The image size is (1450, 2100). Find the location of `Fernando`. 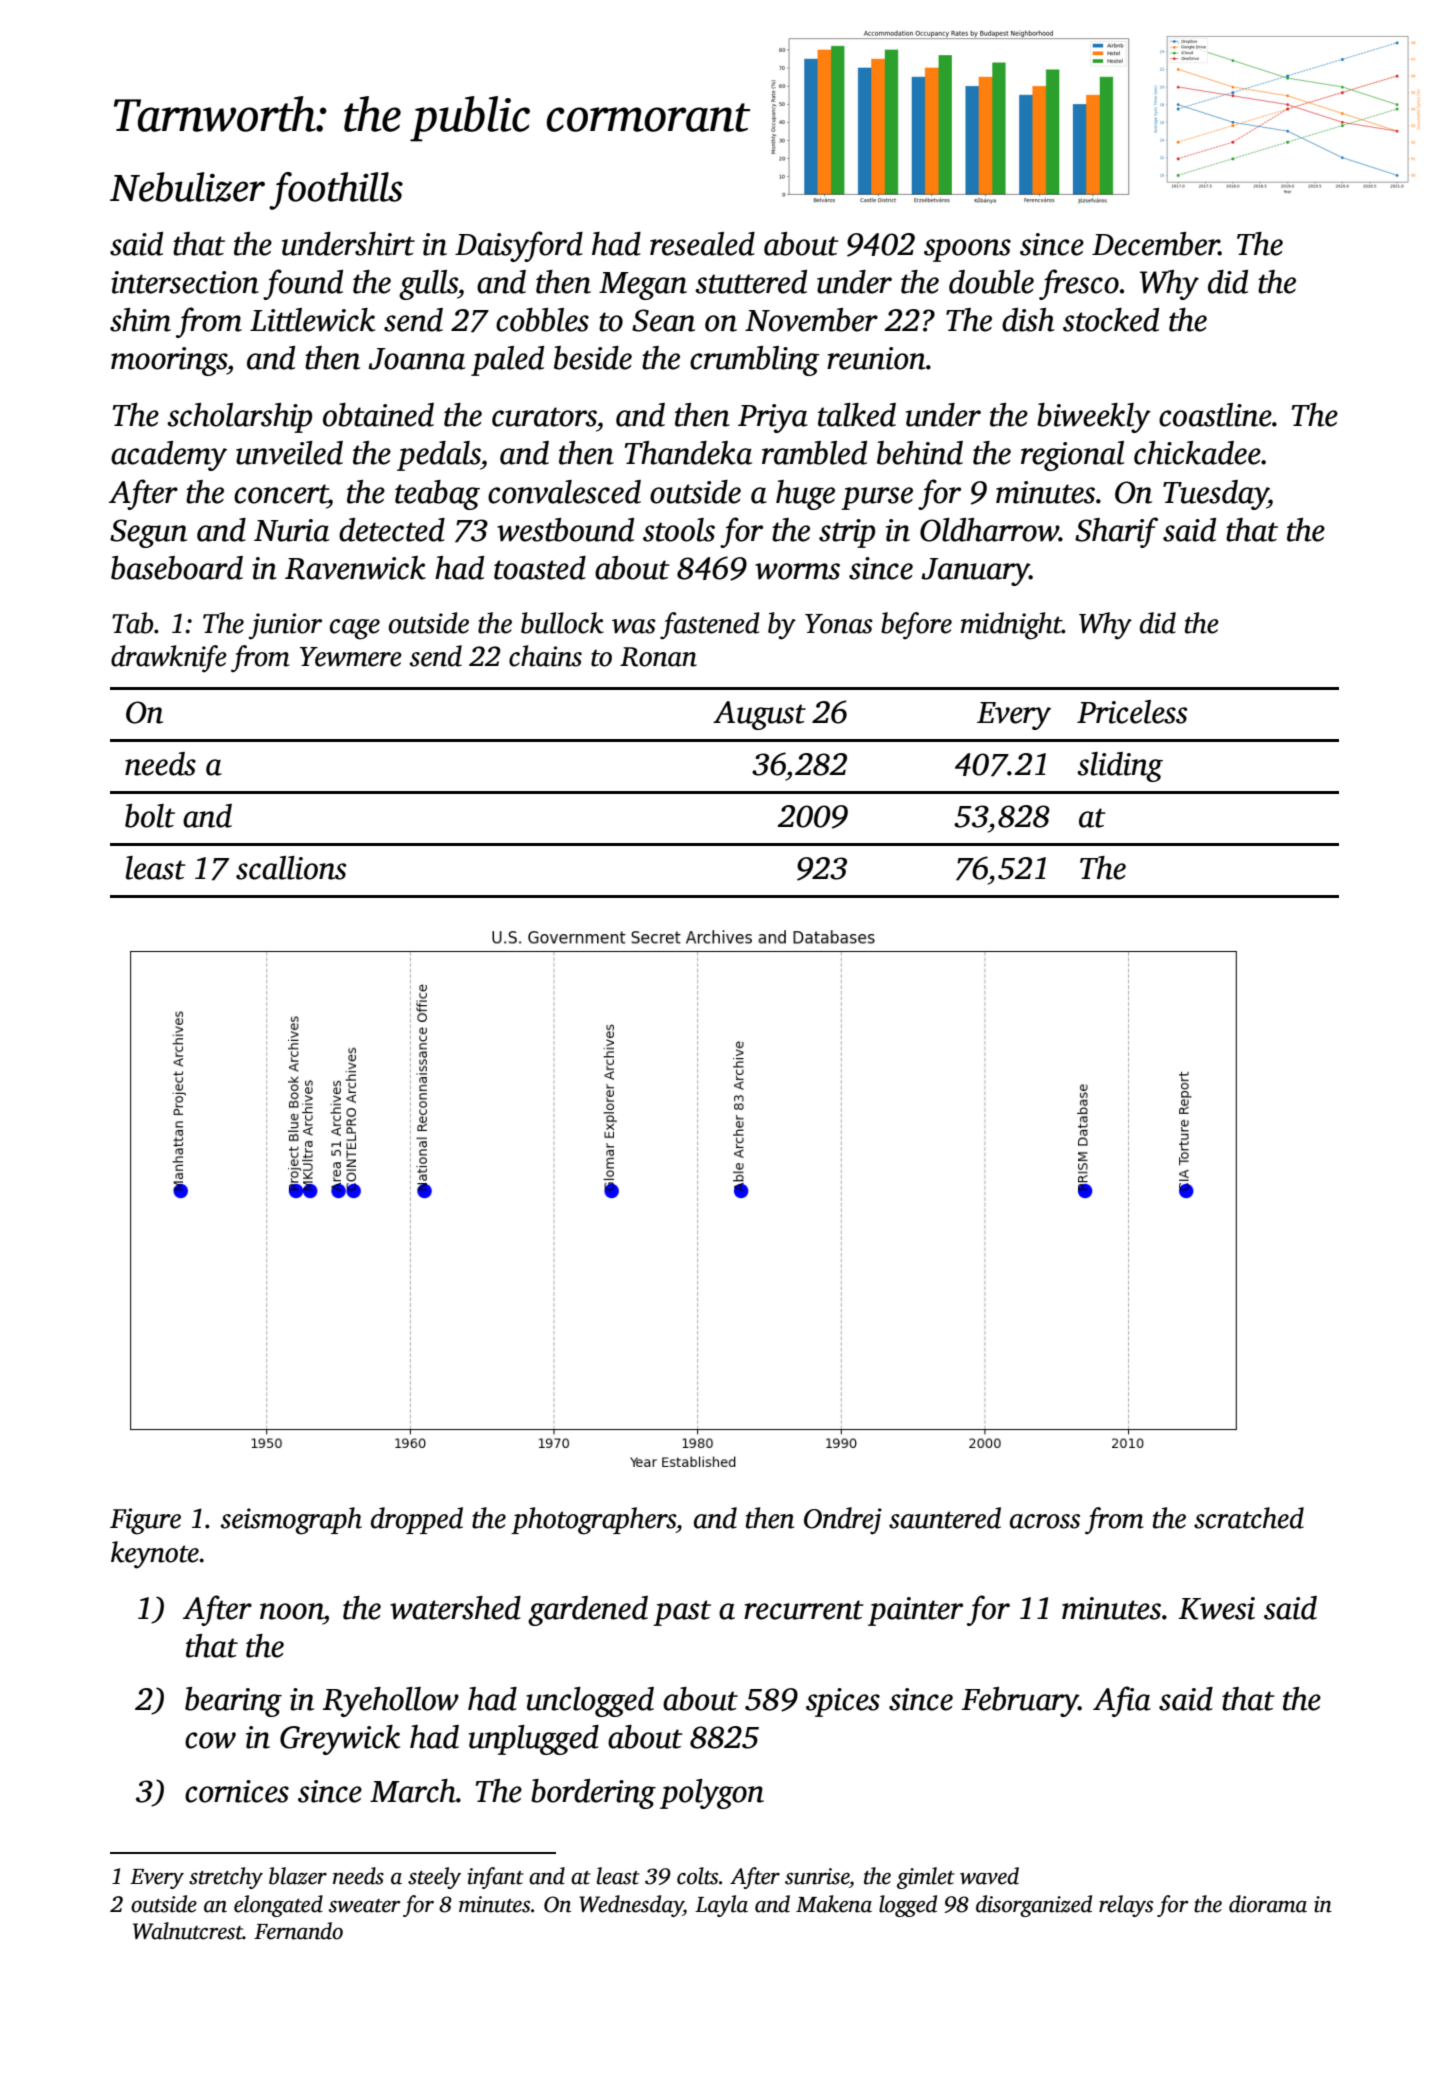

Fernando is located at coordinates (298, 1931).
